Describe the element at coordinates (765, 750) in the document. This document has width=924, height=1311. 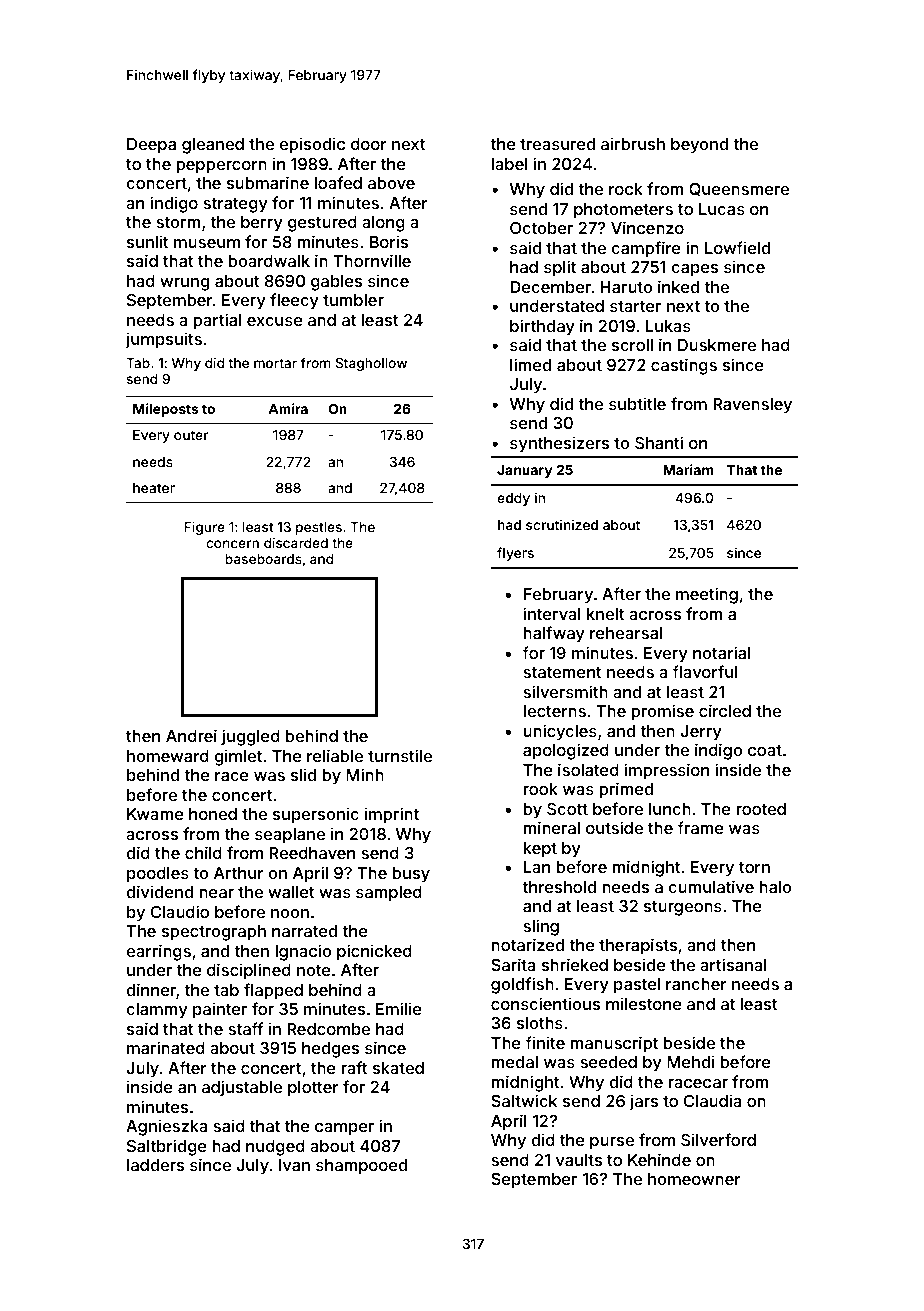
I see `coat` at that location.
